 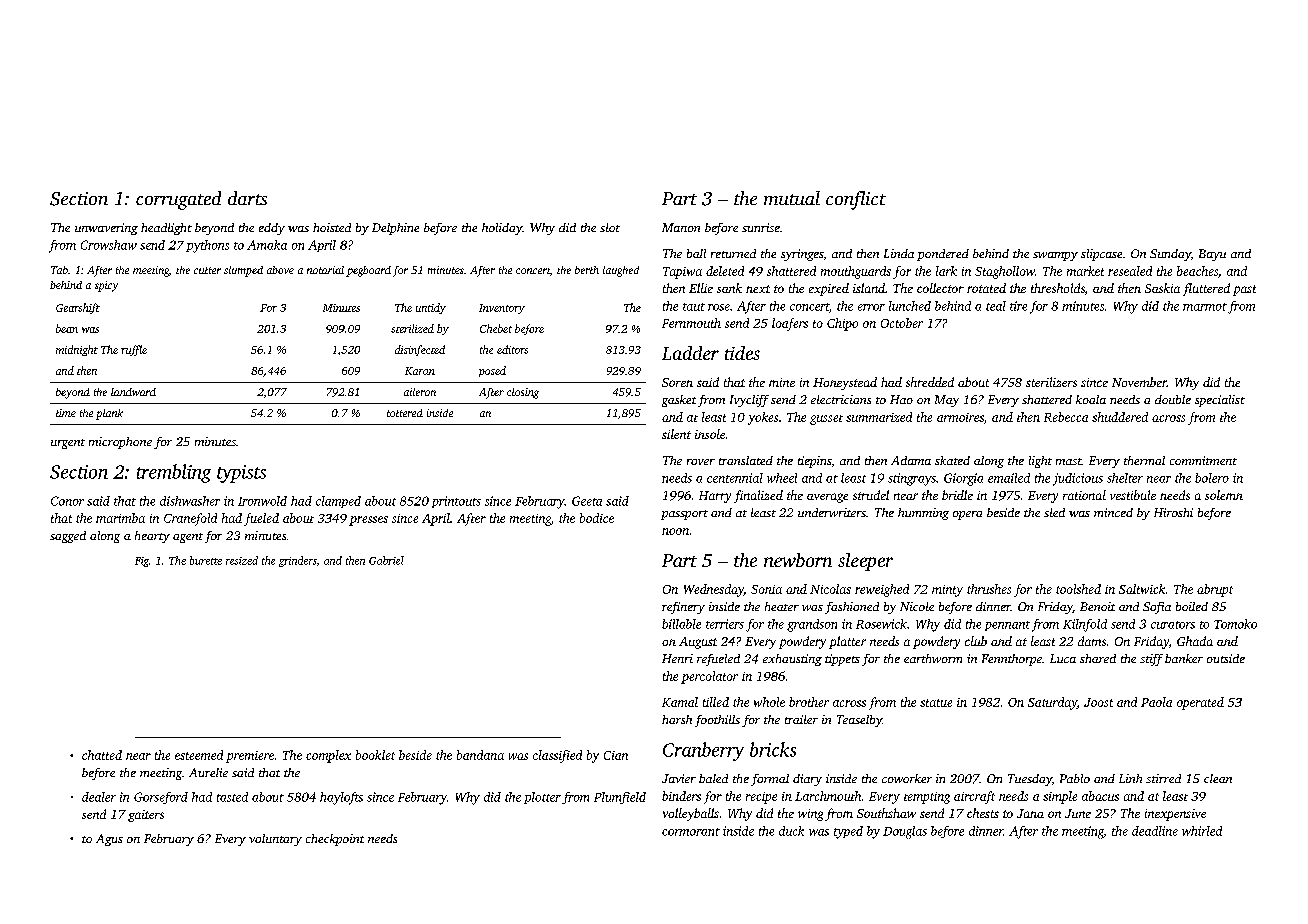 What do you see at coordinates (1155, 831) in the screenshot?
I see `deadline` at bounding box center [1155, 831].
